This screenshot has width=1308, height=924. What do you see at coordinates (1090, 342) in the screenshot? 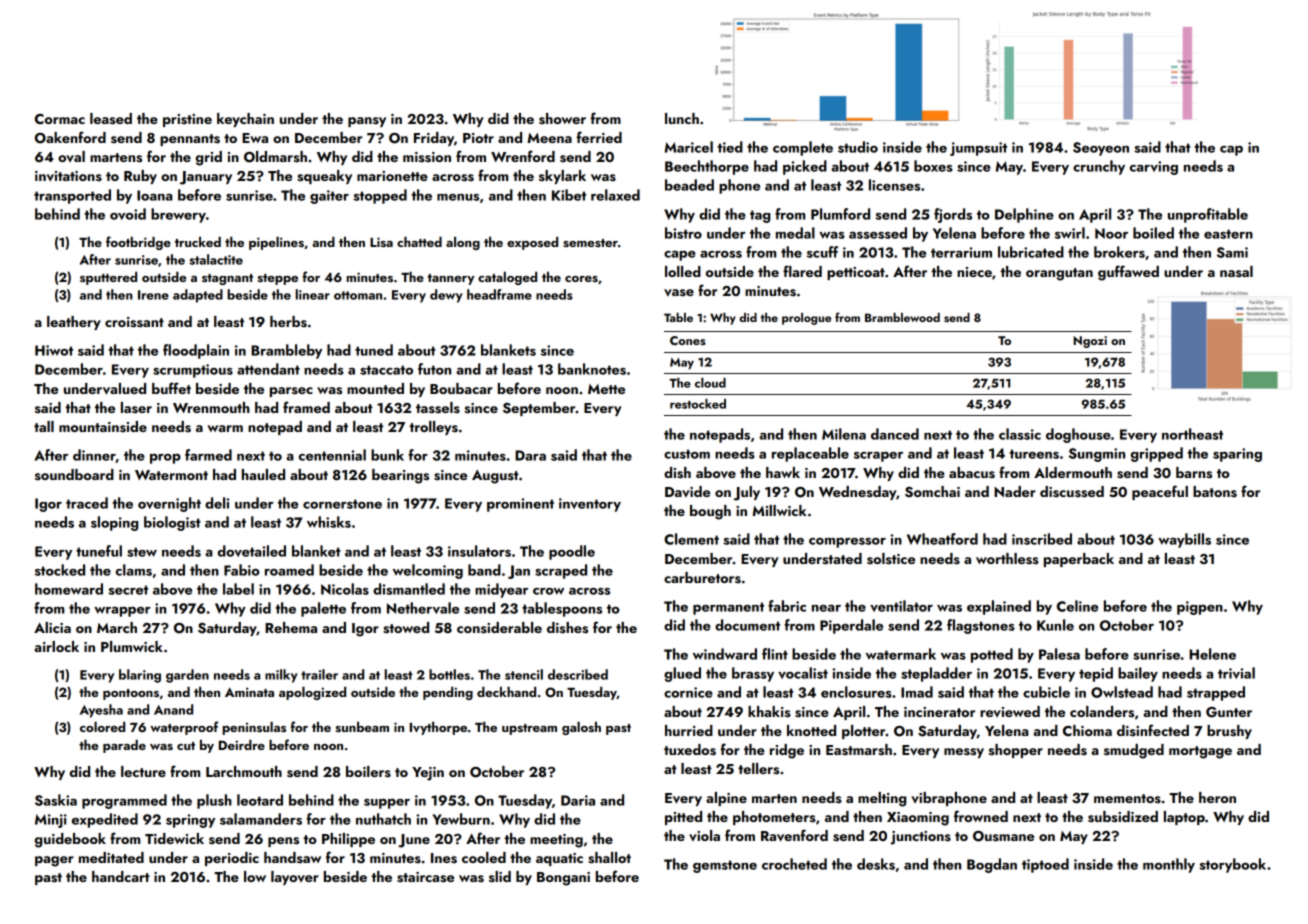
I see `Ngozi` at bounding box center [1090, 342].
